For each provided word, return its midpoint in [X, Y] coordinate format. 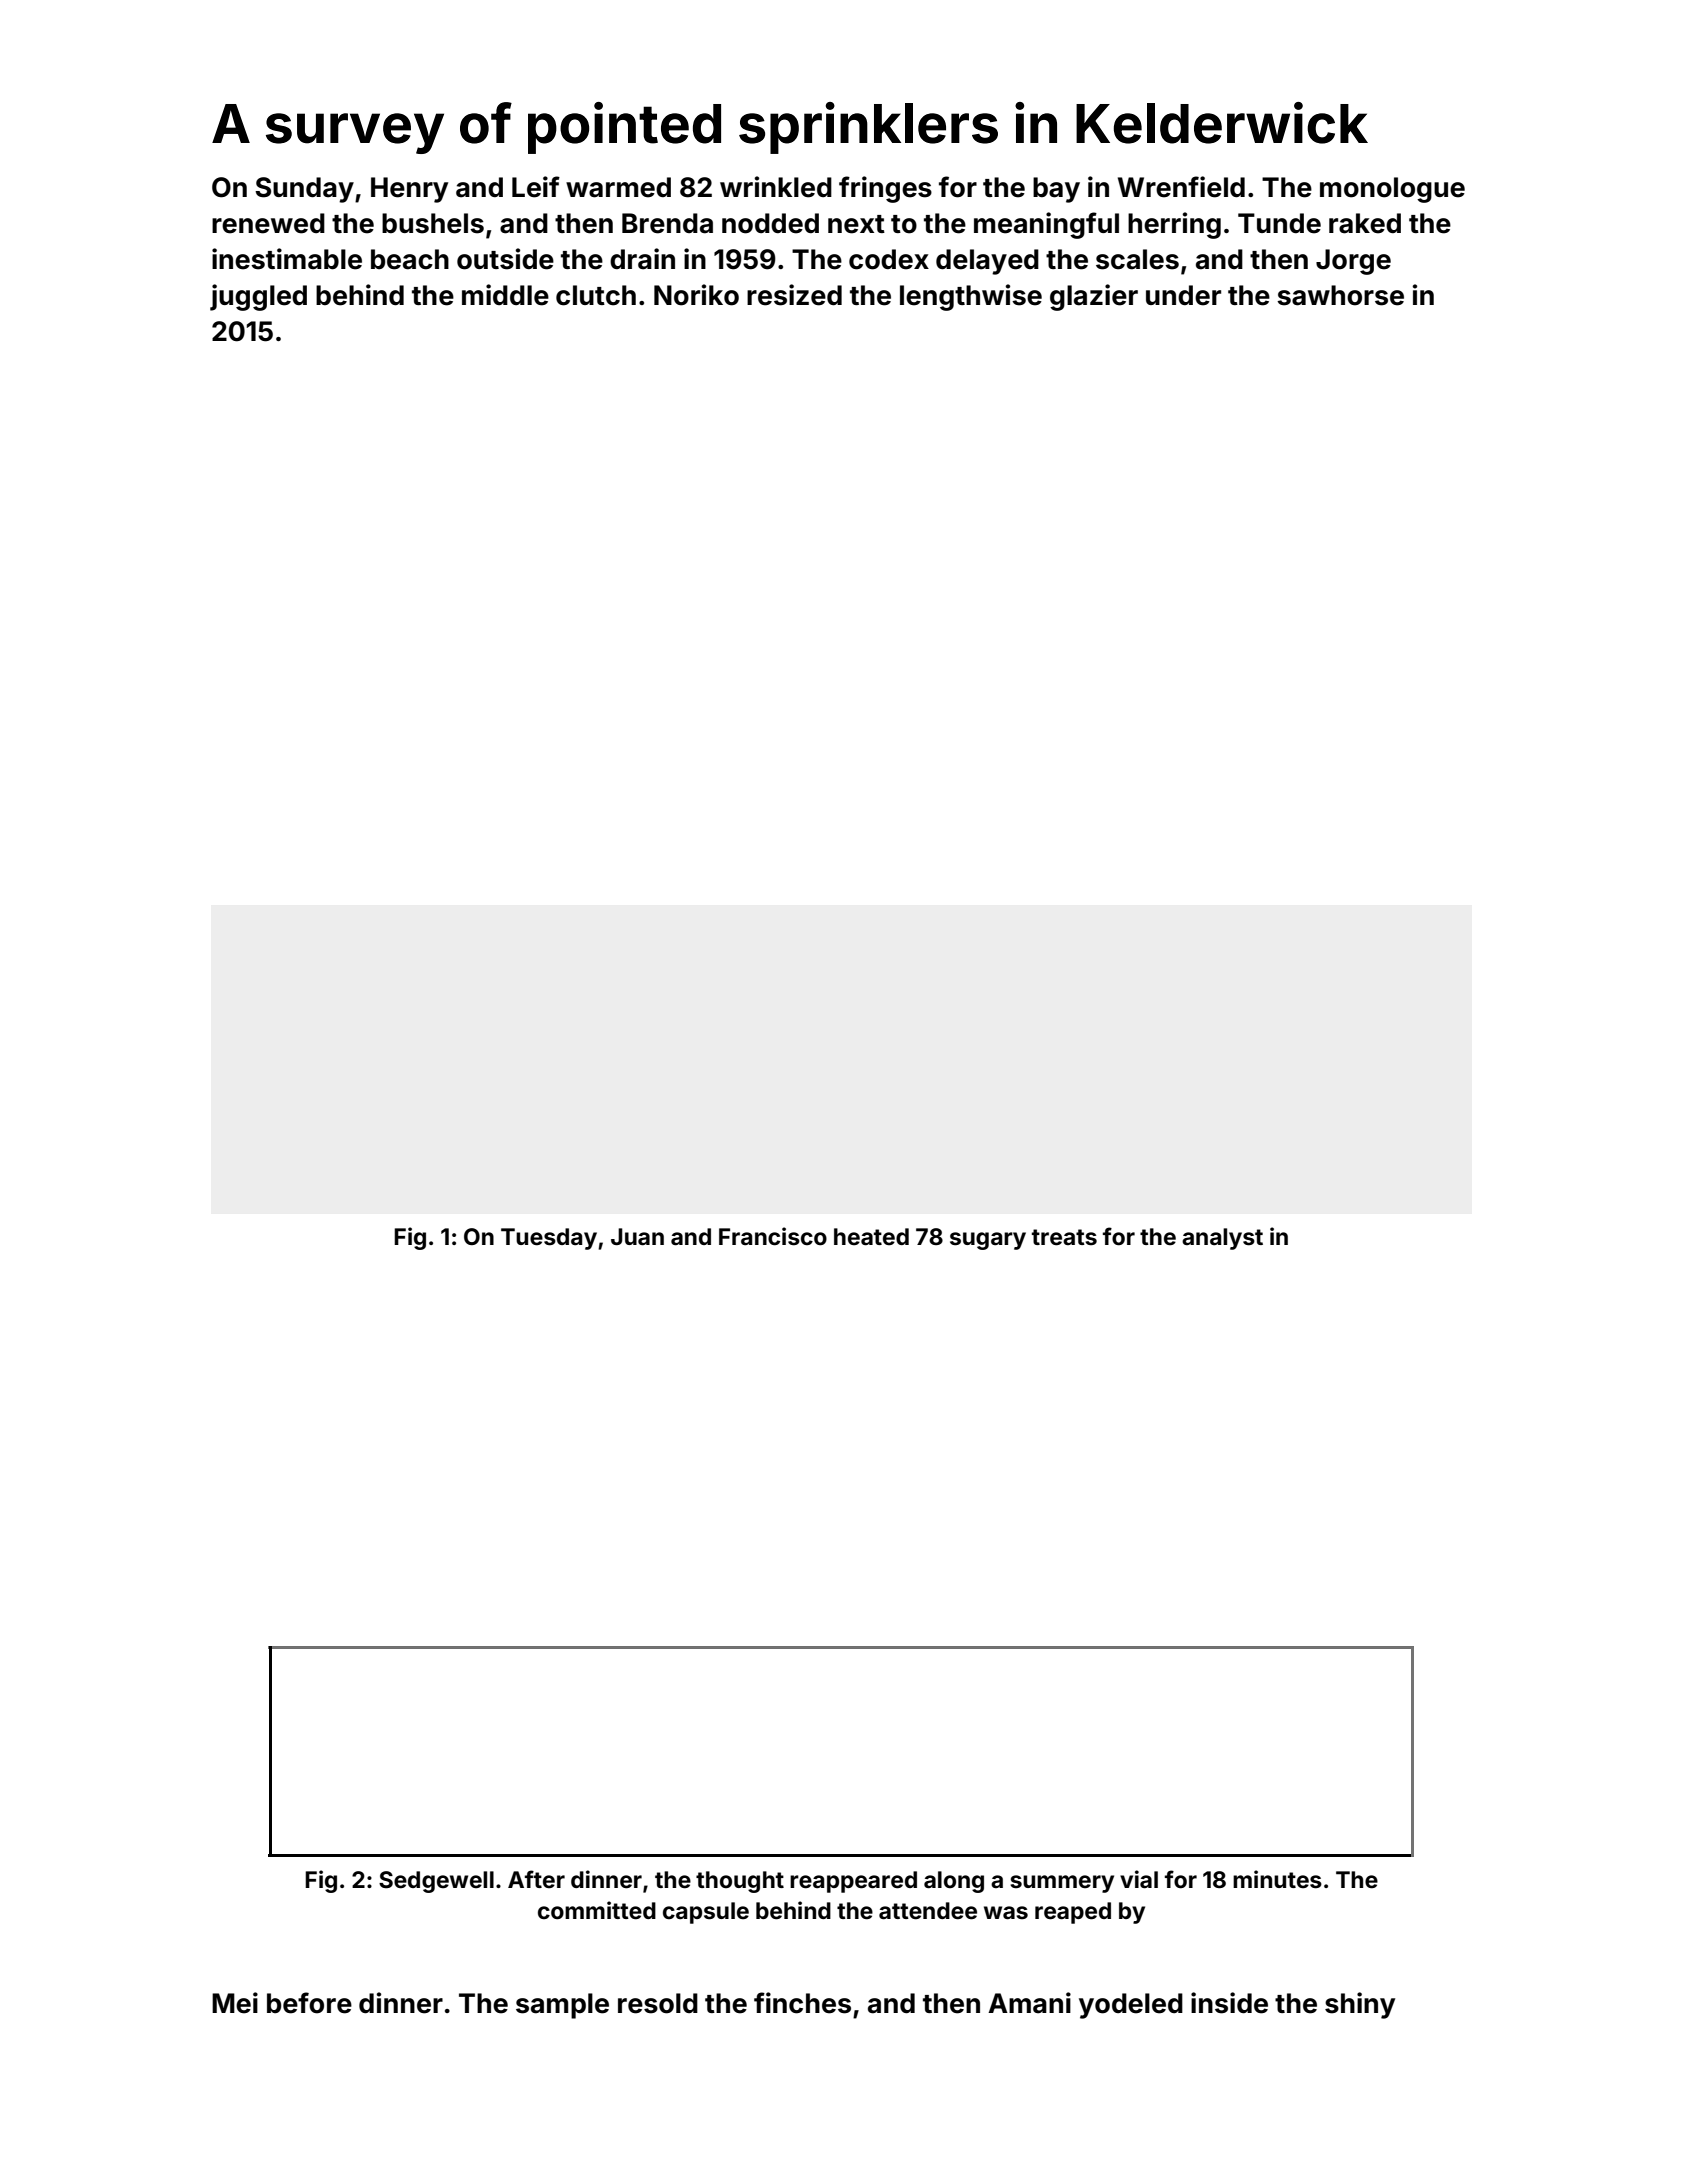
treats [1064, 1237]
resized [794, 295]
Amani [1029, 2003]
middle [505, 295]
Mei [235, 2003]
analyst [1222, 1239]
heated [871, 1237]
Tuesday [549, 1239]
